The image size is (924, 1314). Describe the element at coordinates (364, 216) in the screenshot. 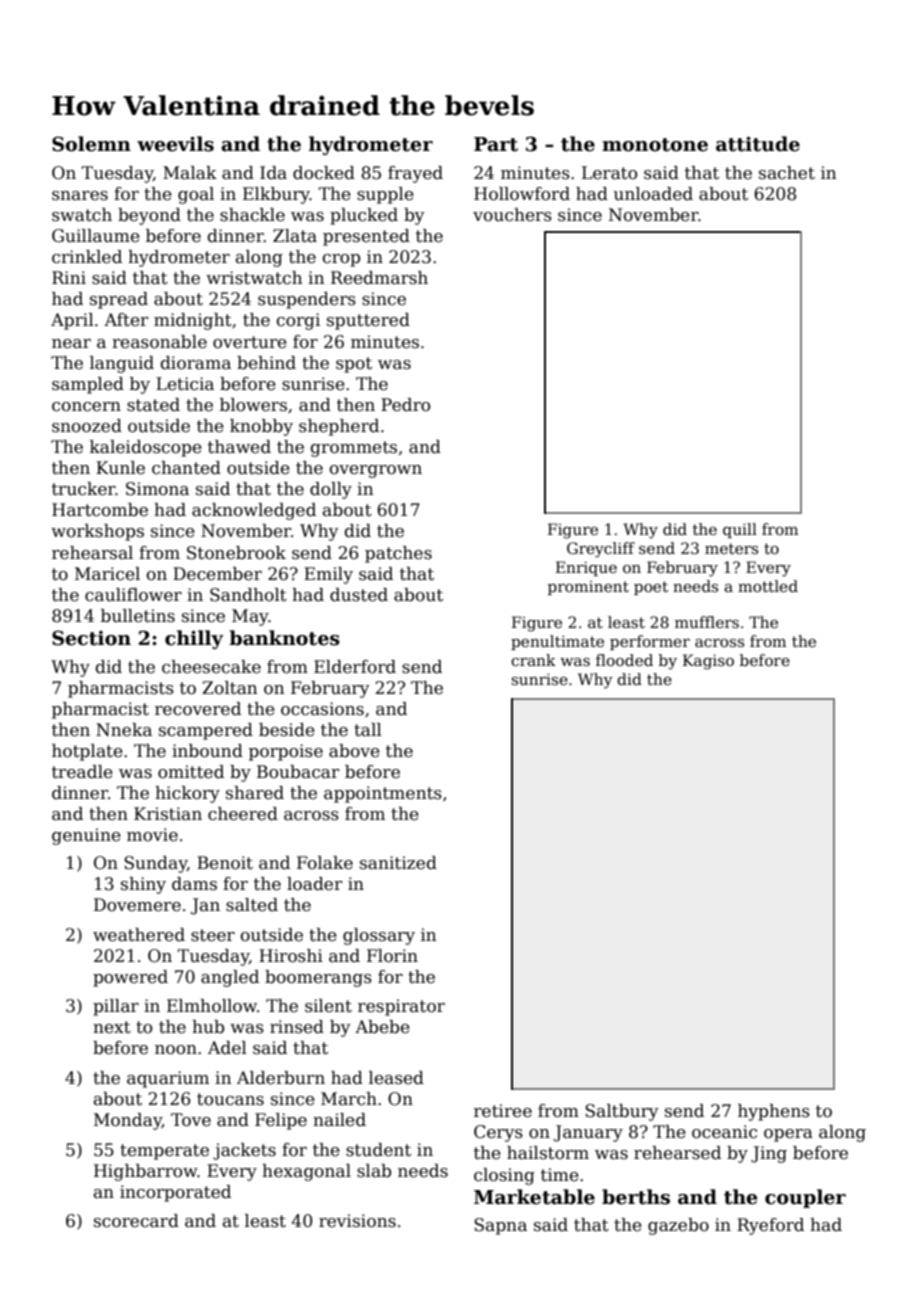

I see `plucked` at that location.
